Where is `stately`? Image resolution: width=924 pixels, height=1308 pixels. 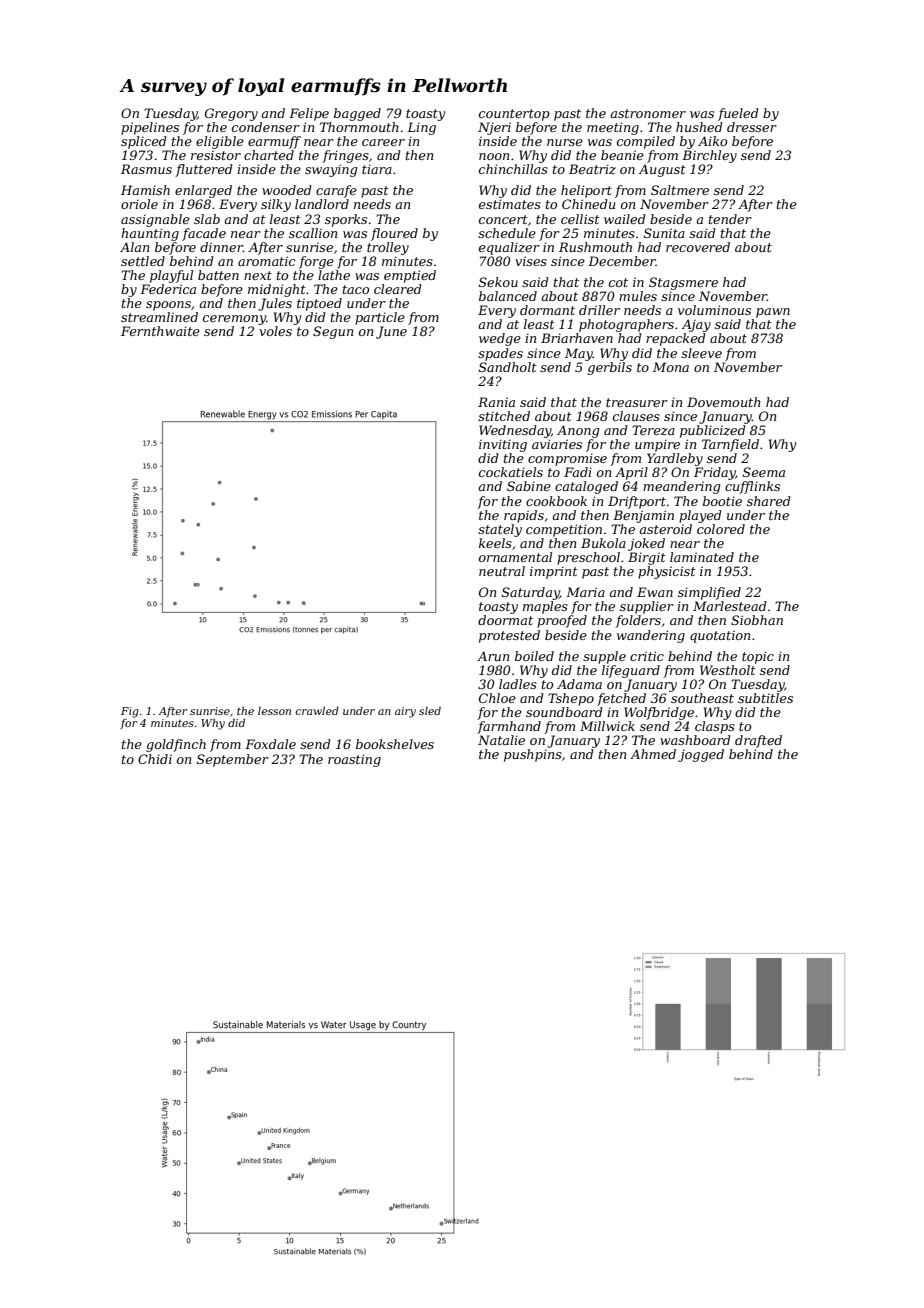
stately is located at coordinates (500, 530).
